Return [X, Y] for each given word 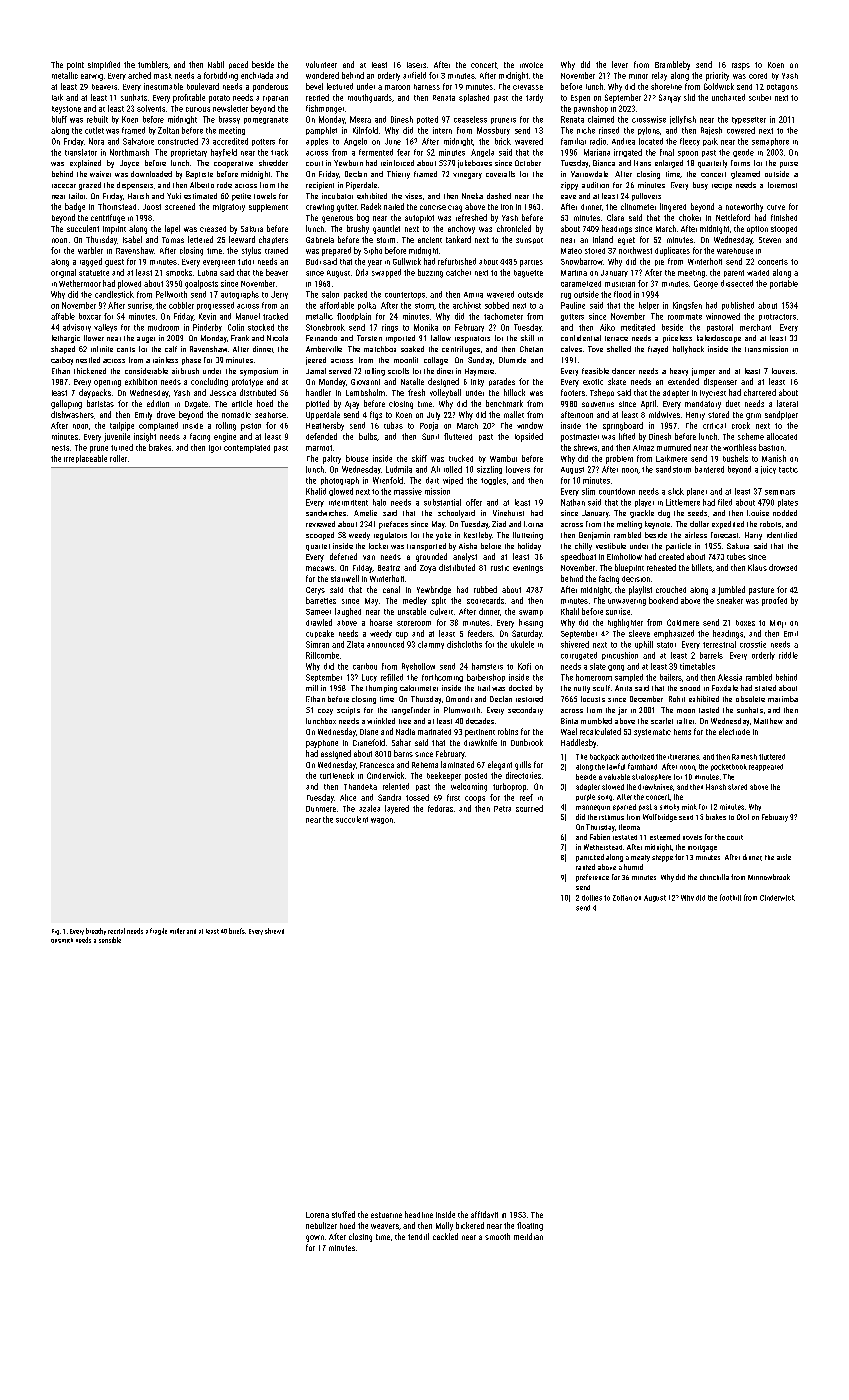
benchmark [504, 403]
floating [530, 1226]
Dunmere [321, 809]
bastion [771, 447]
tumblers [153, 64]
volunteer [321, 64]
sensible [110, 940]
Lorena [317, 1215]
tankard [458, 239]
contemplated [247, 449]
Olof [743, 817]
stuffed [343, 1214]
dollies [592, 898]
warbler [90, 250]
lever [620, 64]
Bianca [604, 163]
